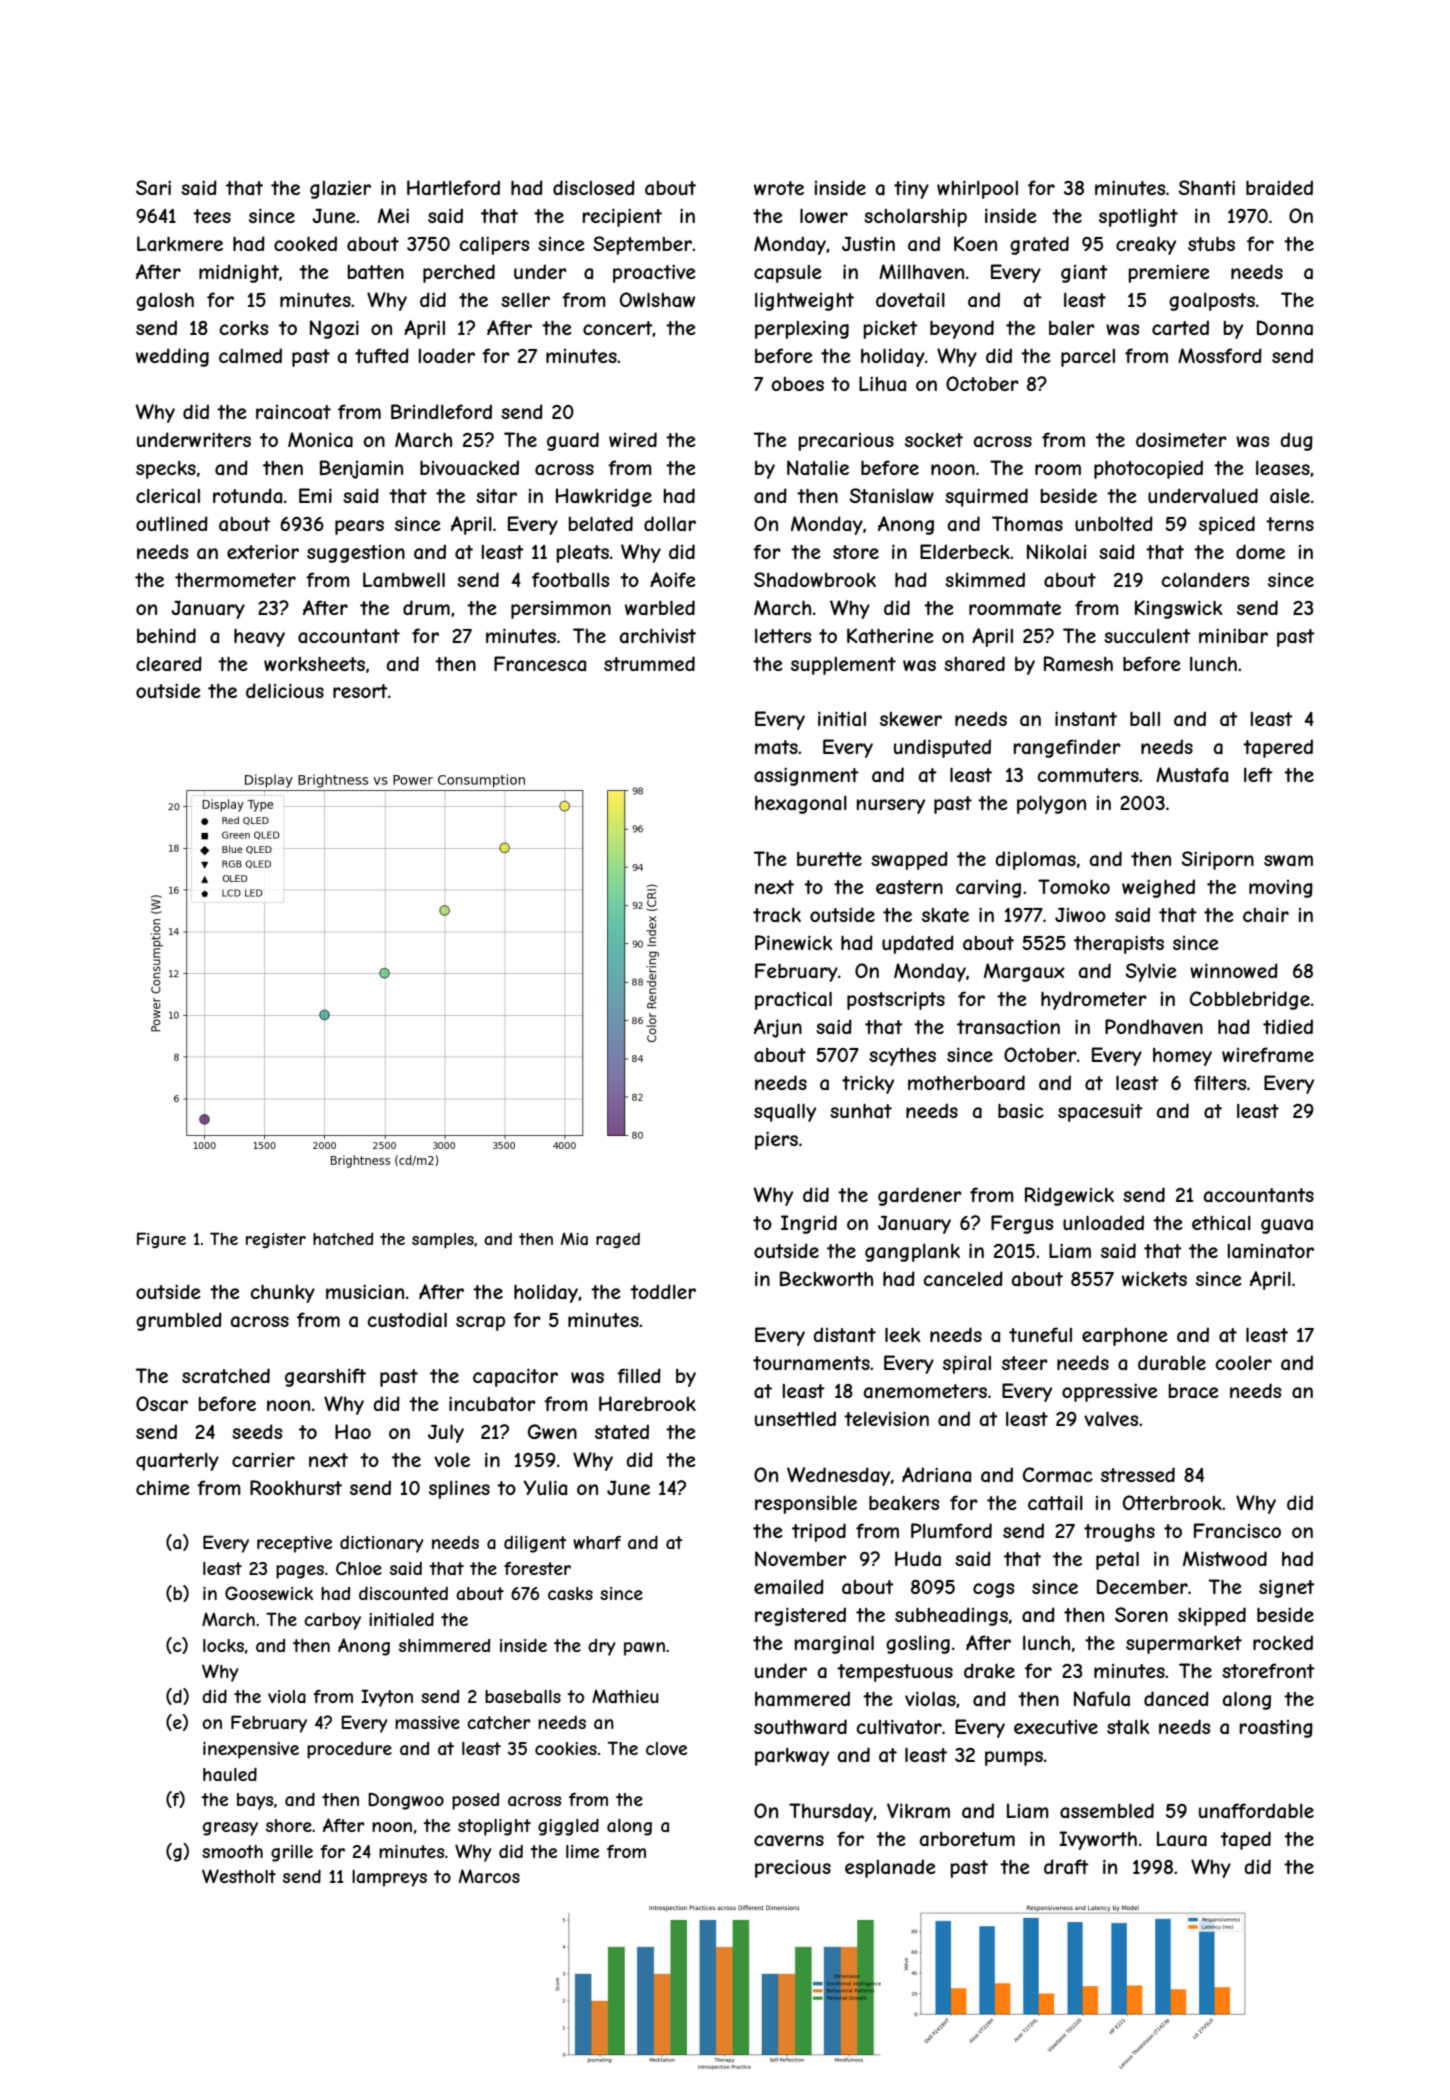  Describe the element at coordinates (239, 1876) in the screenshot. I see `Westholt` at that location.
